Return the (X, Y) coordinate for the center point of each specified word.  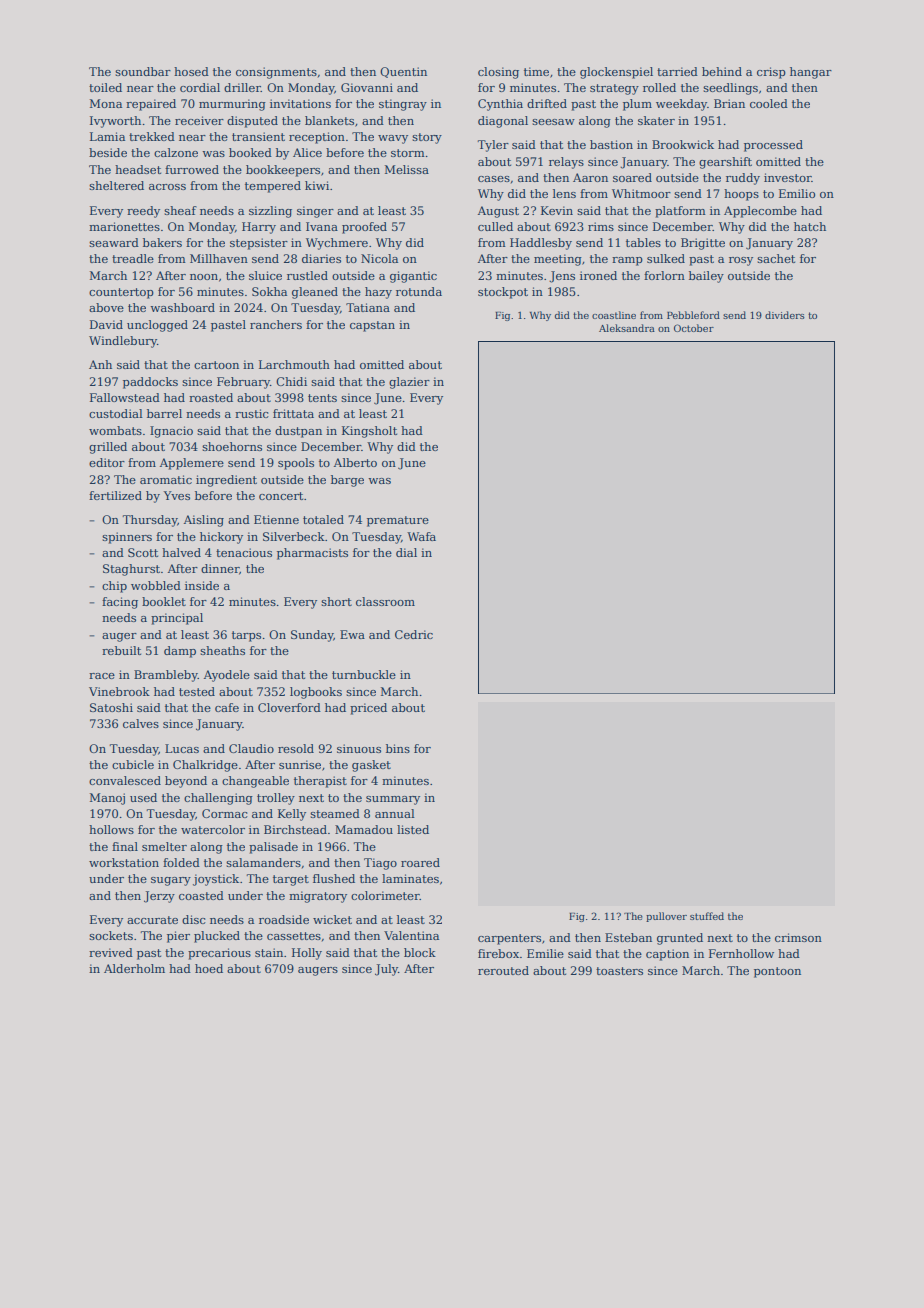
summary (393, 800)
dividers (785, 315)
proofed (364, 228)
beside (108, 152)
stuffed (707, 916)
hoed (209, 968)
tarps (246, 636)
